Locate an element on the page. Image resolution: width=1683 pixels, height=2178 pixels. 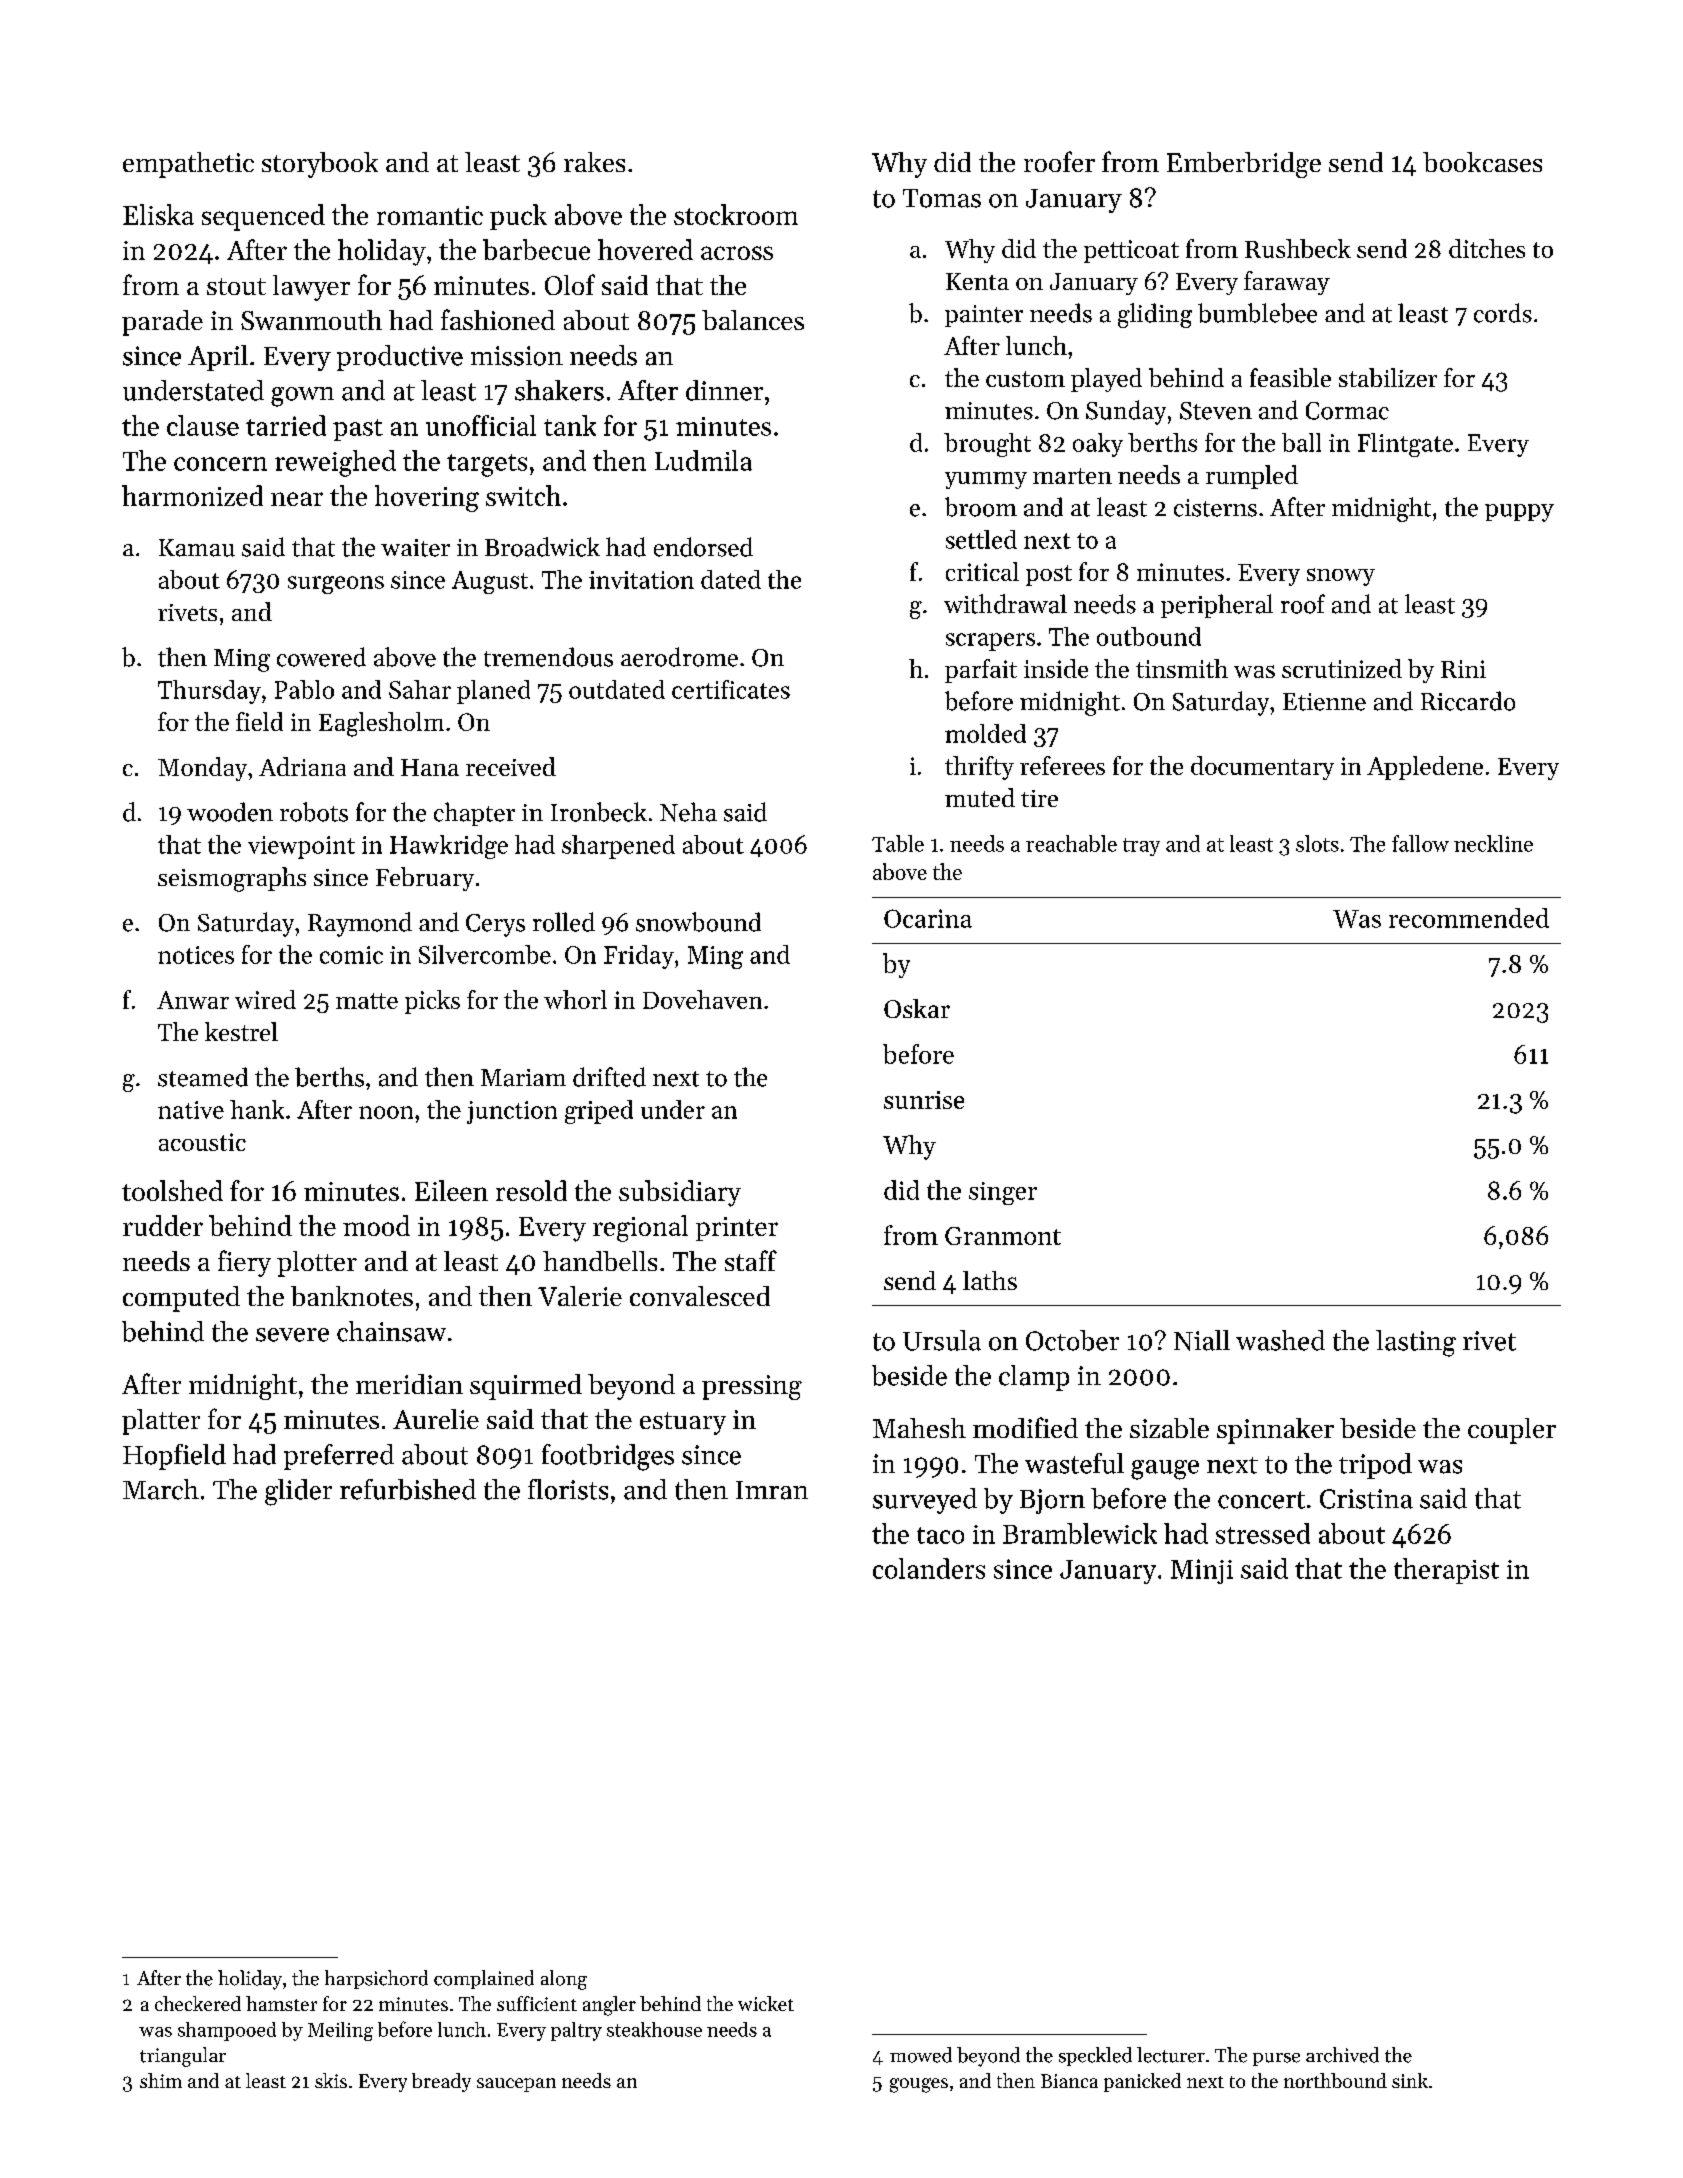
painter is located at coordinates (984, 316).
